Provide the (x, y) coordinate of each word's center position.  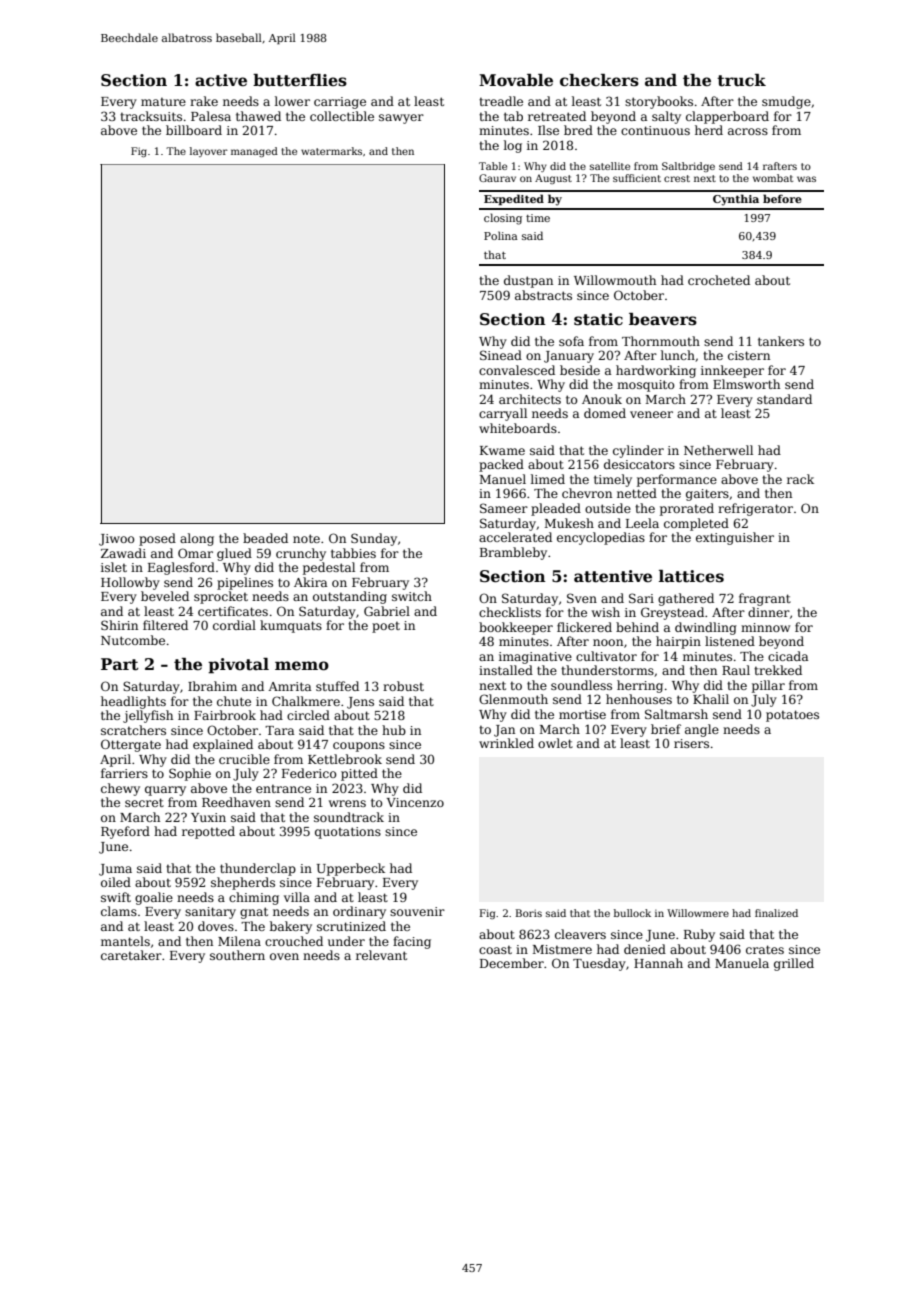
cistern (749, 355)
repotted (208, 832)
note (306, 538)
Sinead (501, 355)
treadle (501, 101)
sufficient (637, 178)
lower (292, 101)
